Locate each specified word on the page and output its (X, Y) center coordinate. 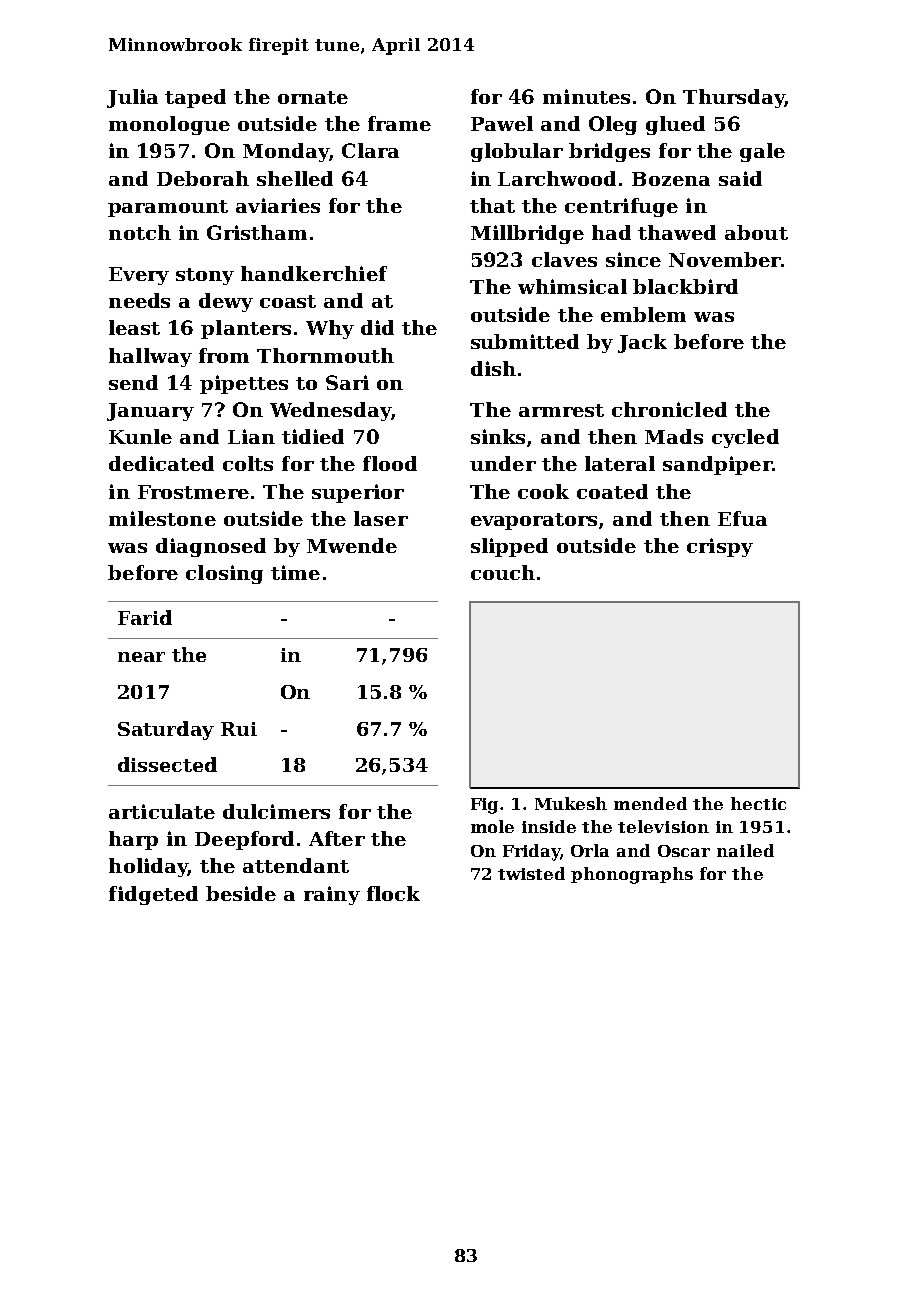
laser (381, 518)
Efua (742, 518)
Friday (531, 852)
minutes (586, 96)
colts (248, 463)
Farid (145, 617)
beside (241, 893)
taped (195, 98)
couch (503, 572)
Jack (642, 343)
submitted (525, 341)
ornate (313, 97)
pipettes (244, 384)
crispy (720, 547)
